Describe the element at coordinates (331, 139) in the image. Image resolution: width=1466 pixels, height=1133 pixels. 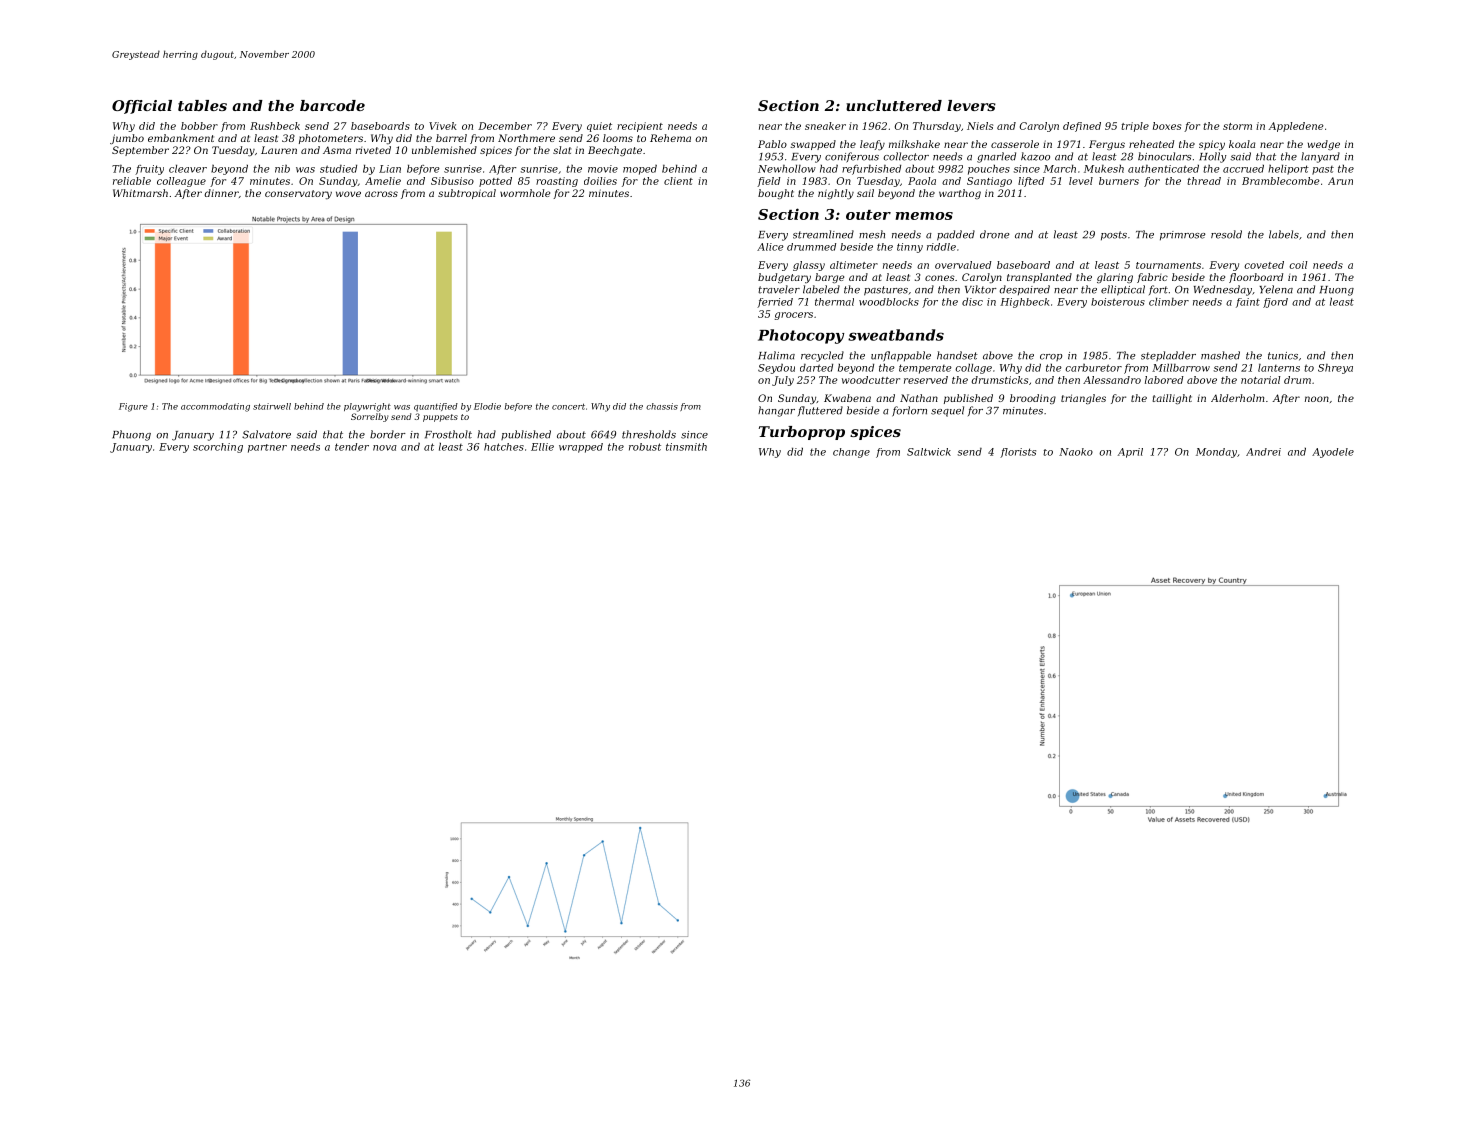
I see `photometers` at that location.
